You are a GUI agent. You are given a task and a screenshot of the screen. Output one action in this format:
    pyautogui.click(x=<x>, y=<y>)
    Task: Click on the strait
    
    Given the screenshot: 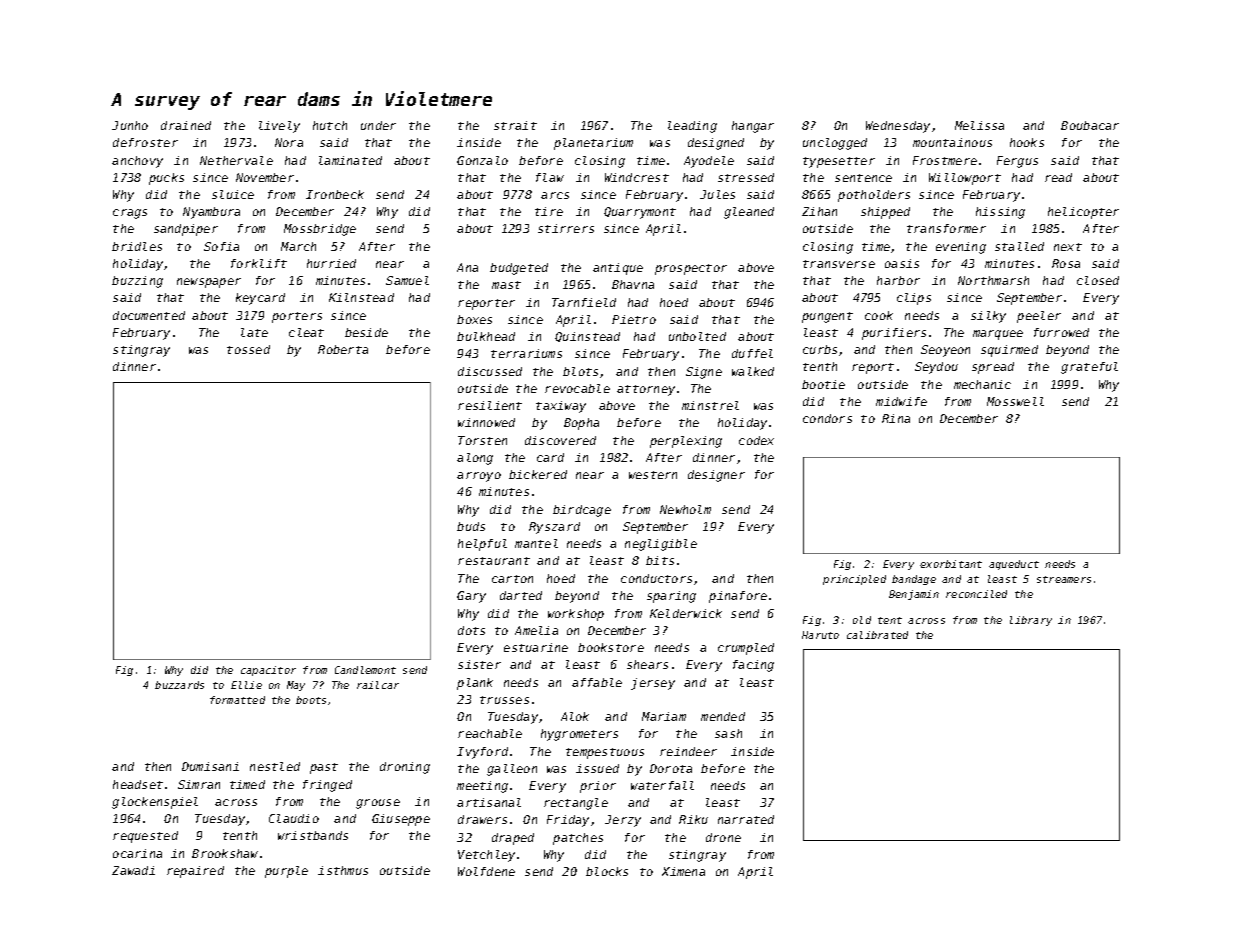 What is the action you would take?
    pyautogui.click(x=515, y=125)
